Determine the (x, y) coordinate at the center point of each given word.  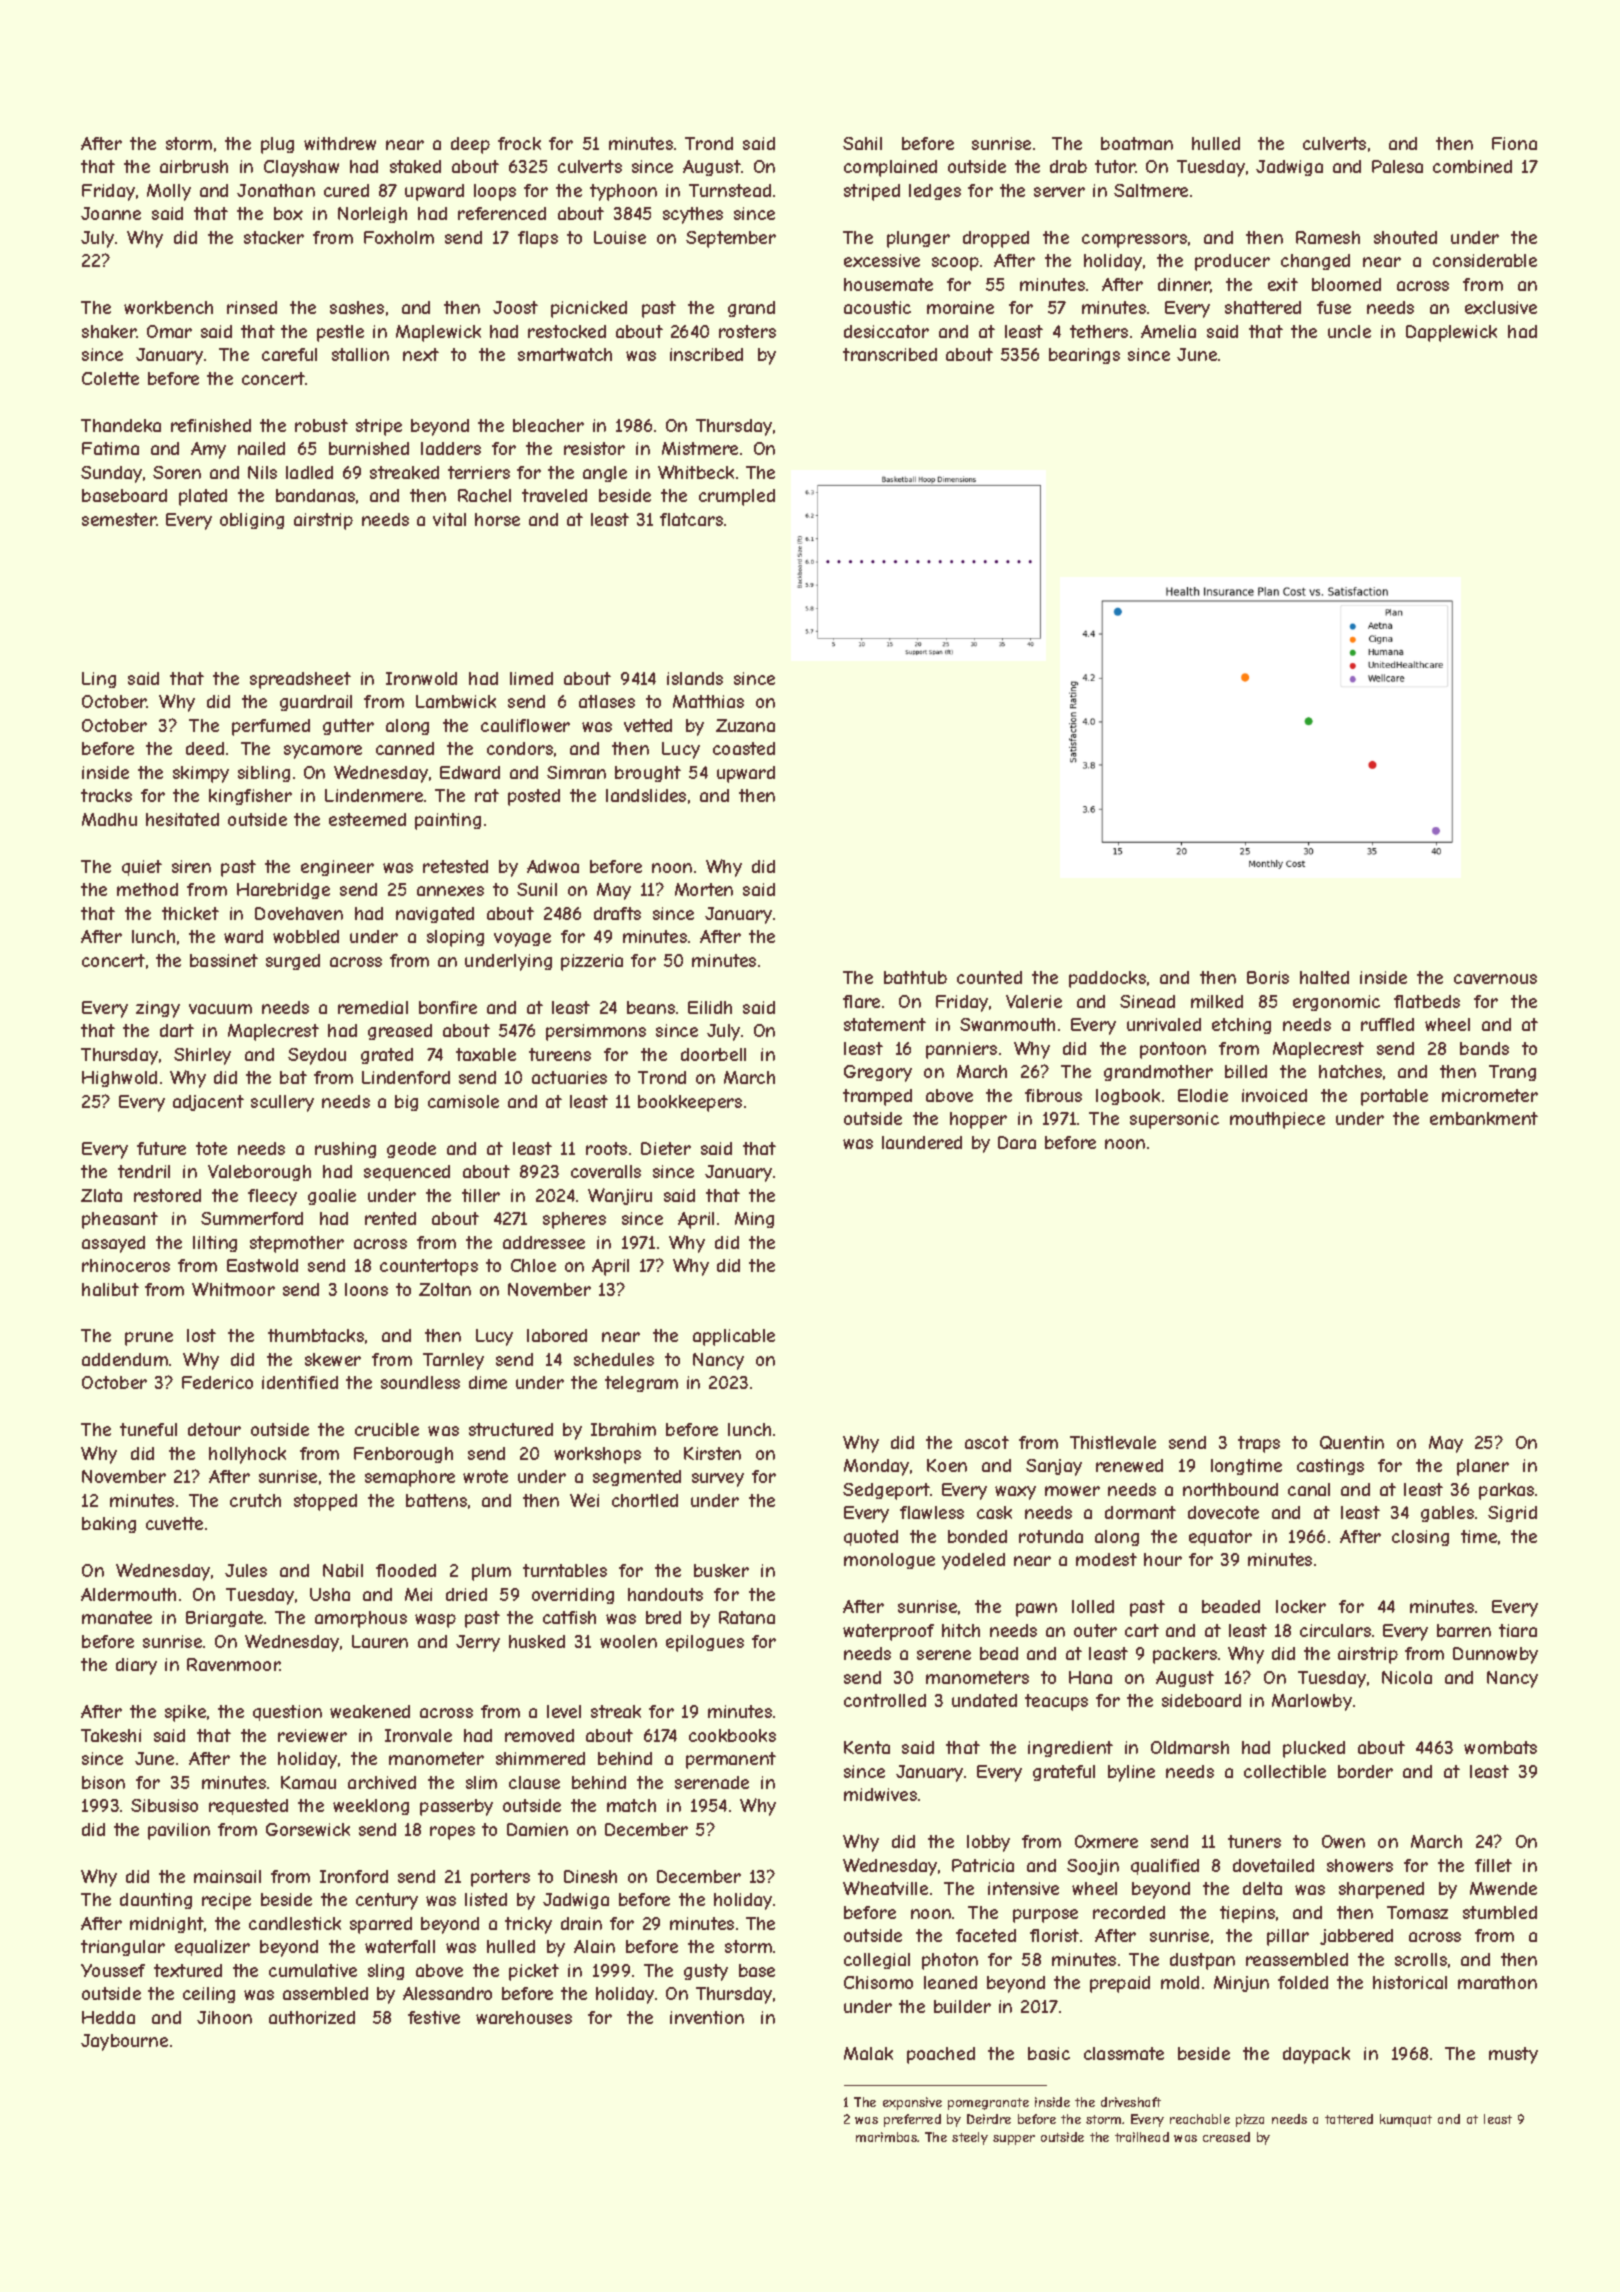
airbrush (194, 166)
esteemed (367, 819)
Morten (704, 889)
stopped (325, 1502)
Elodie (1203, 1095)
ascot (987, 1442)
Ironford (354, 1876)
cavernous (1495, 979)
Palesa (1397, 166)
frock (519, 143)
